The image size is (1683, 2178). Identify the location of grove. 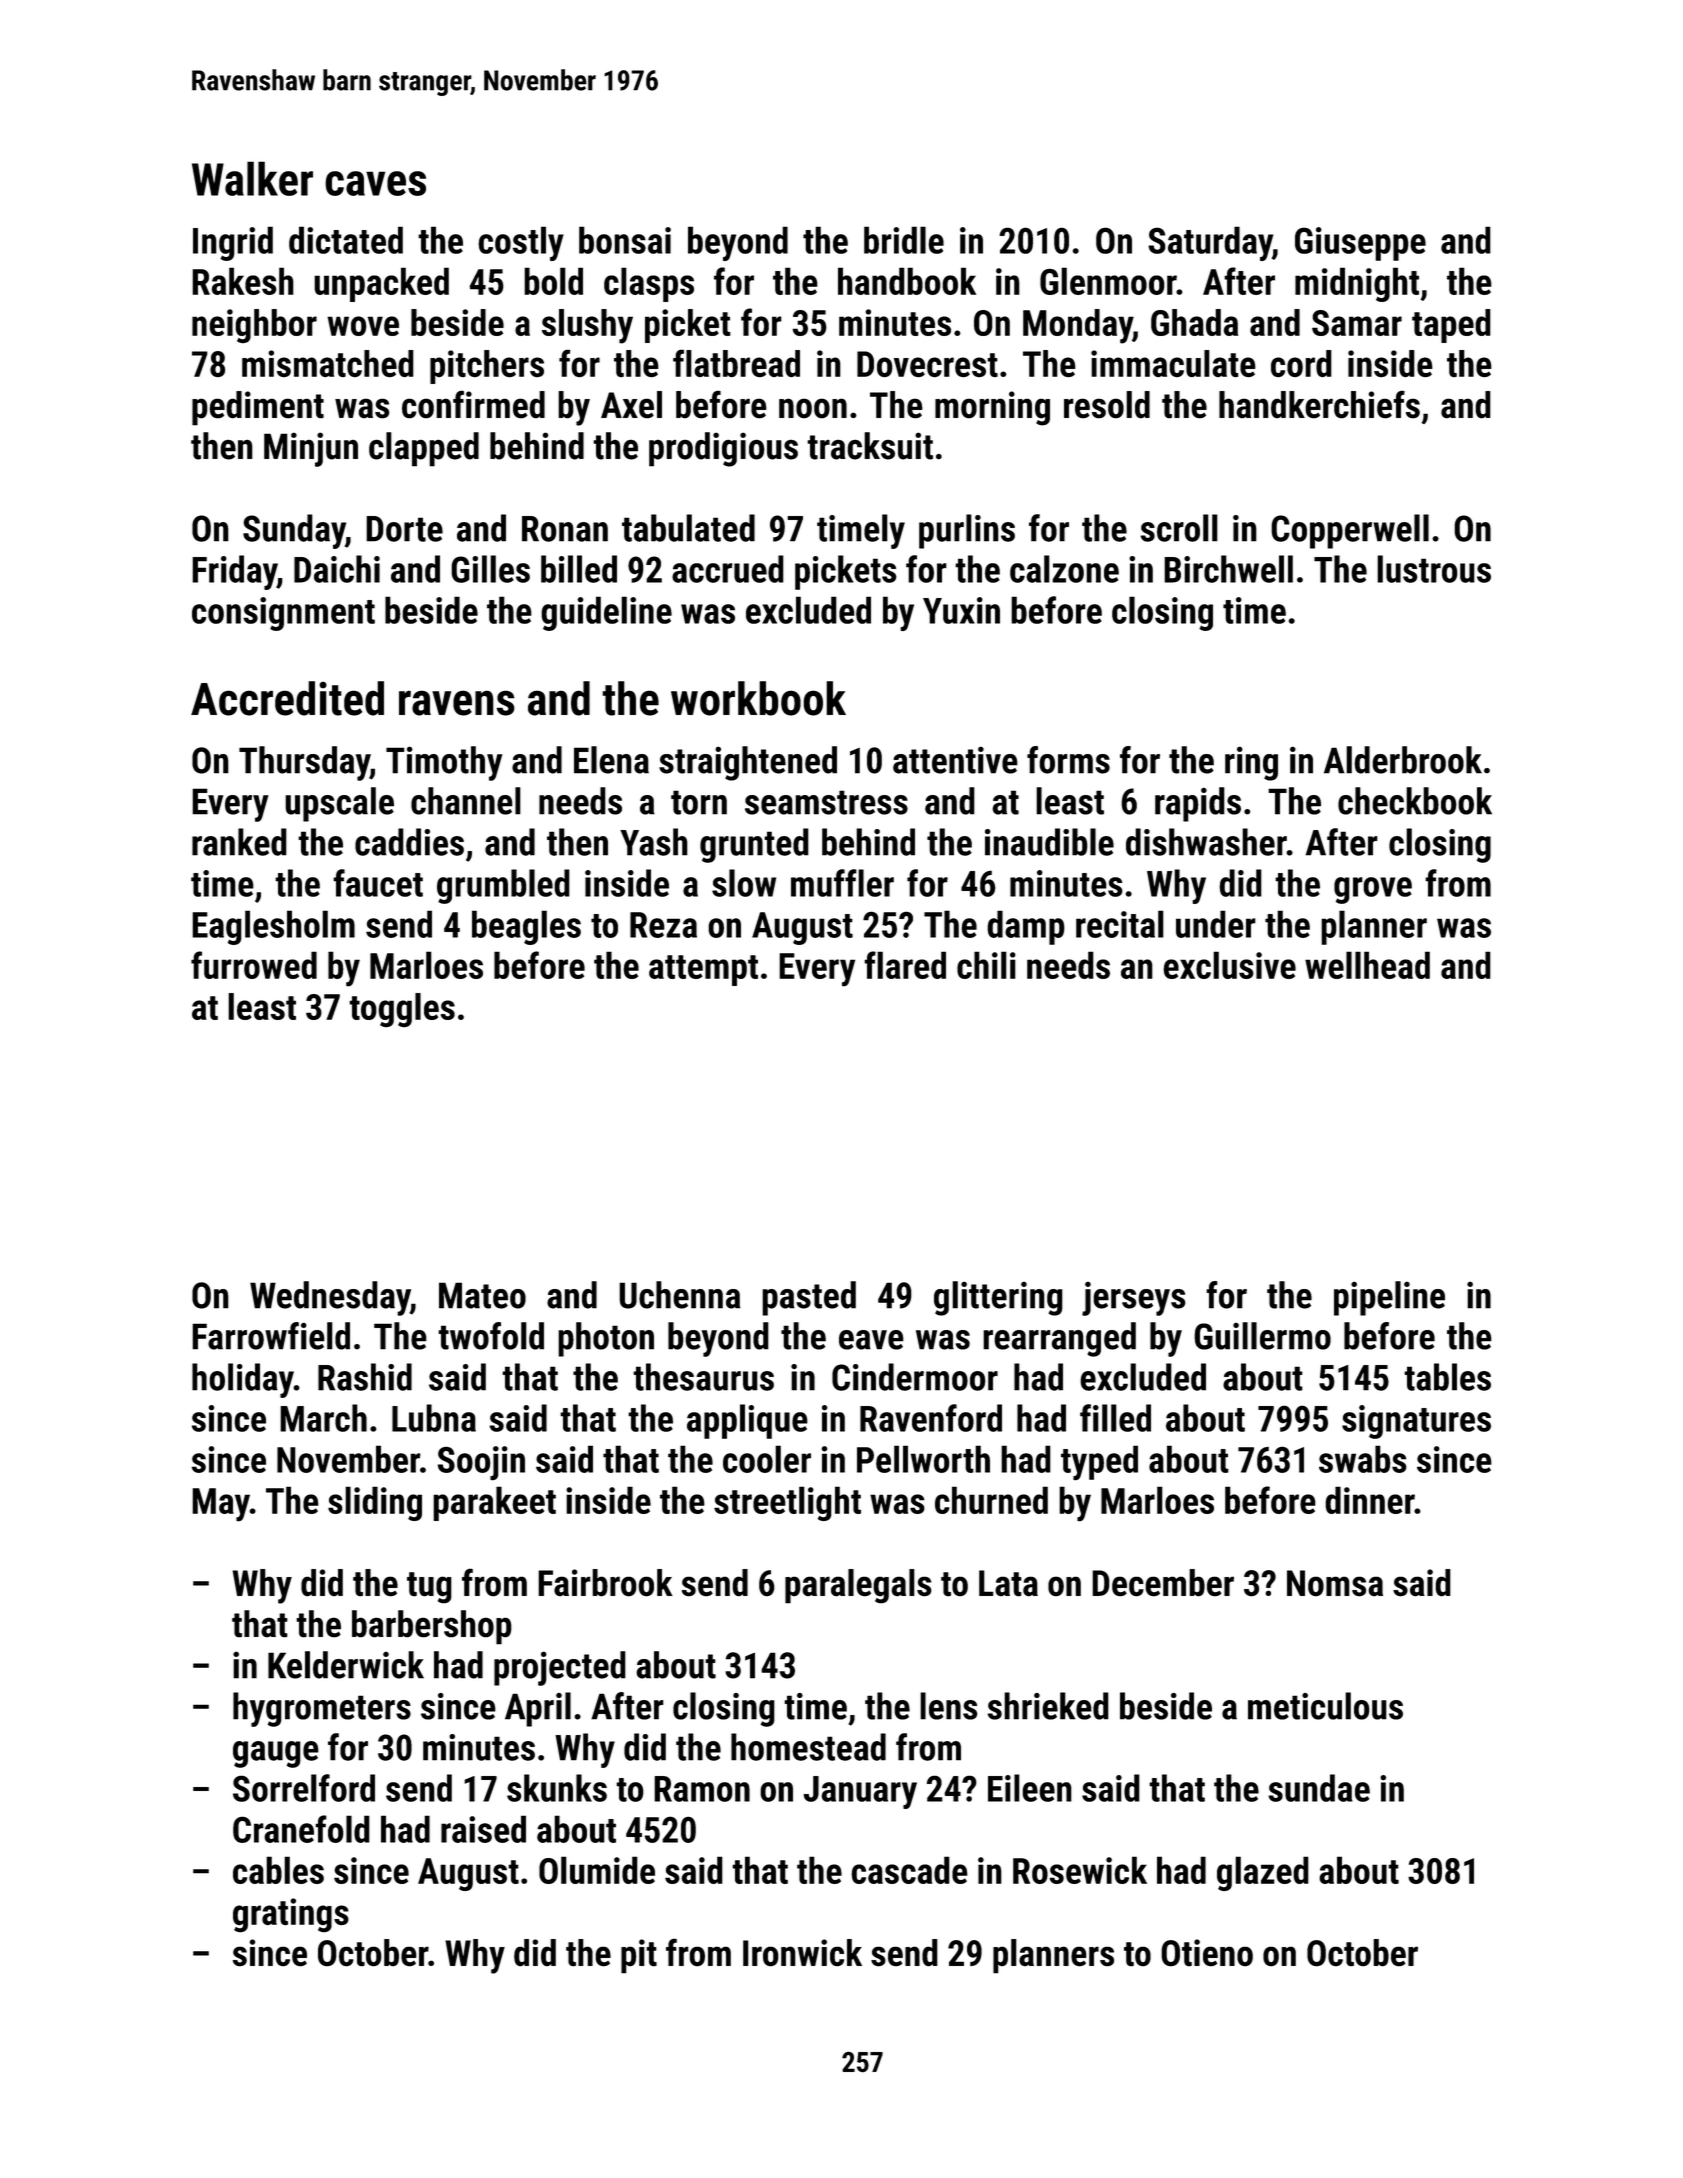
(1373, 890).
